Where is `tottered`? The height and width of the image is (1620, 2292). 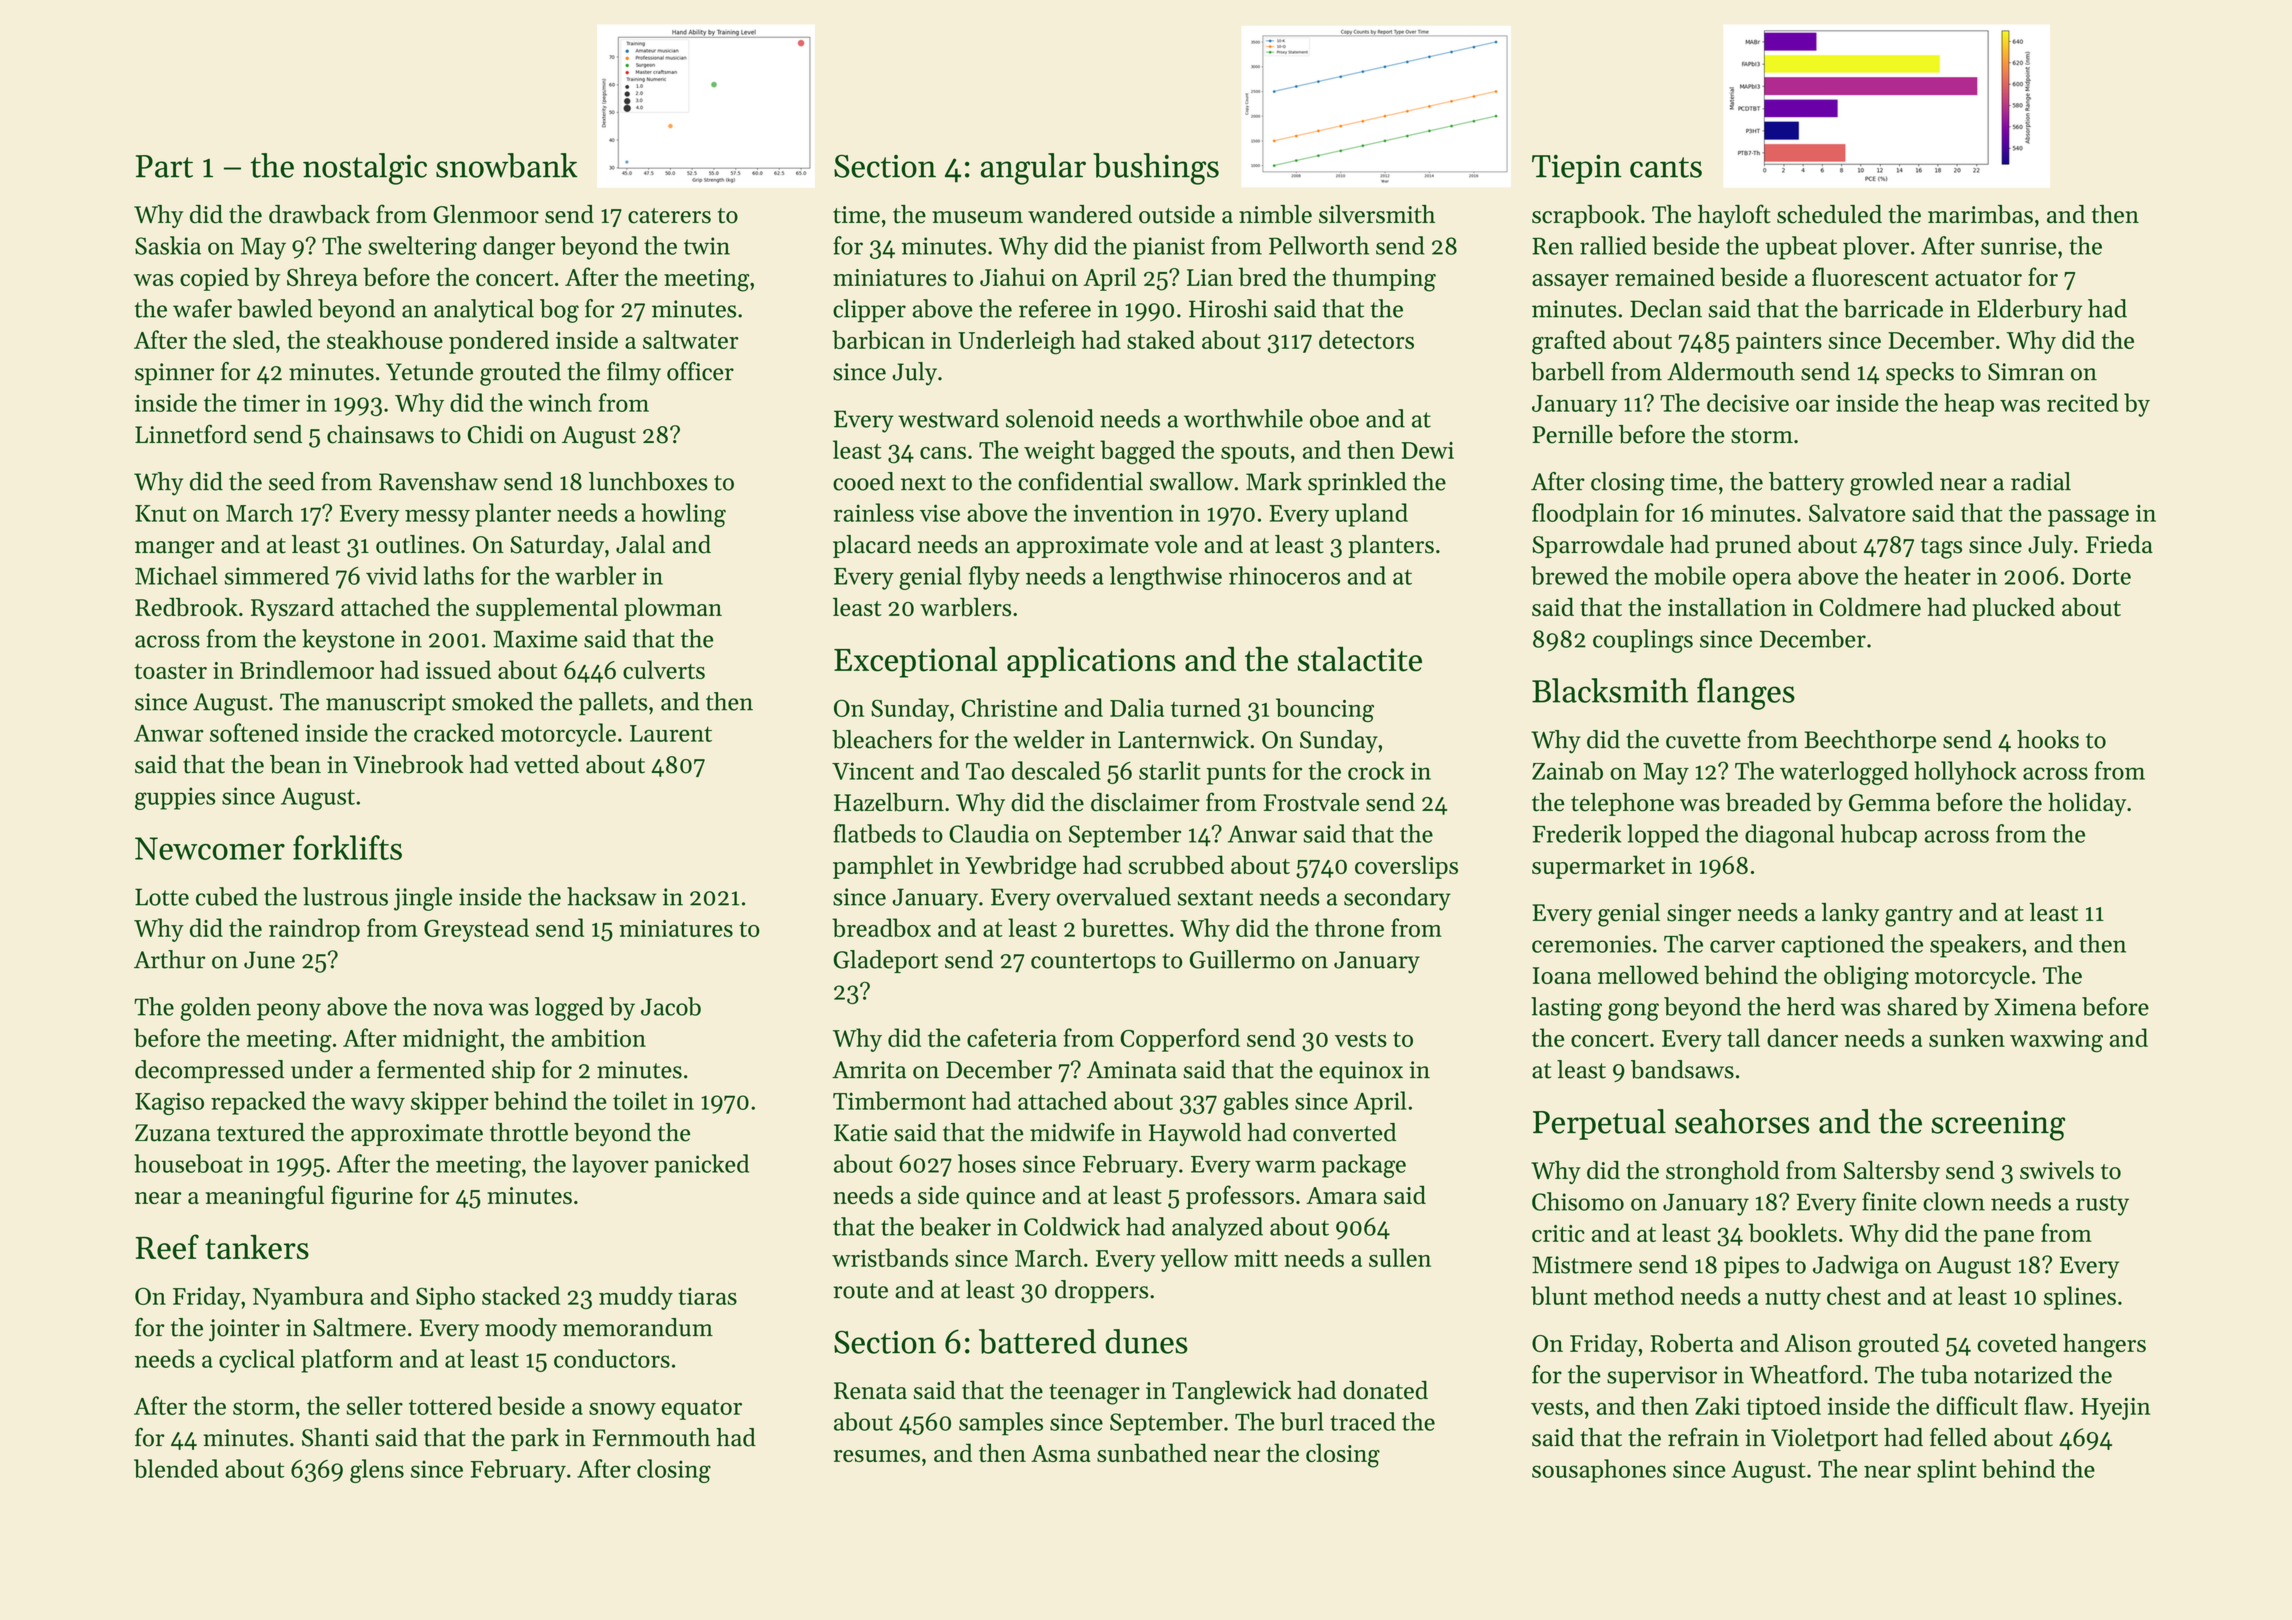 tottered is located at coordinates (450, 1405).
